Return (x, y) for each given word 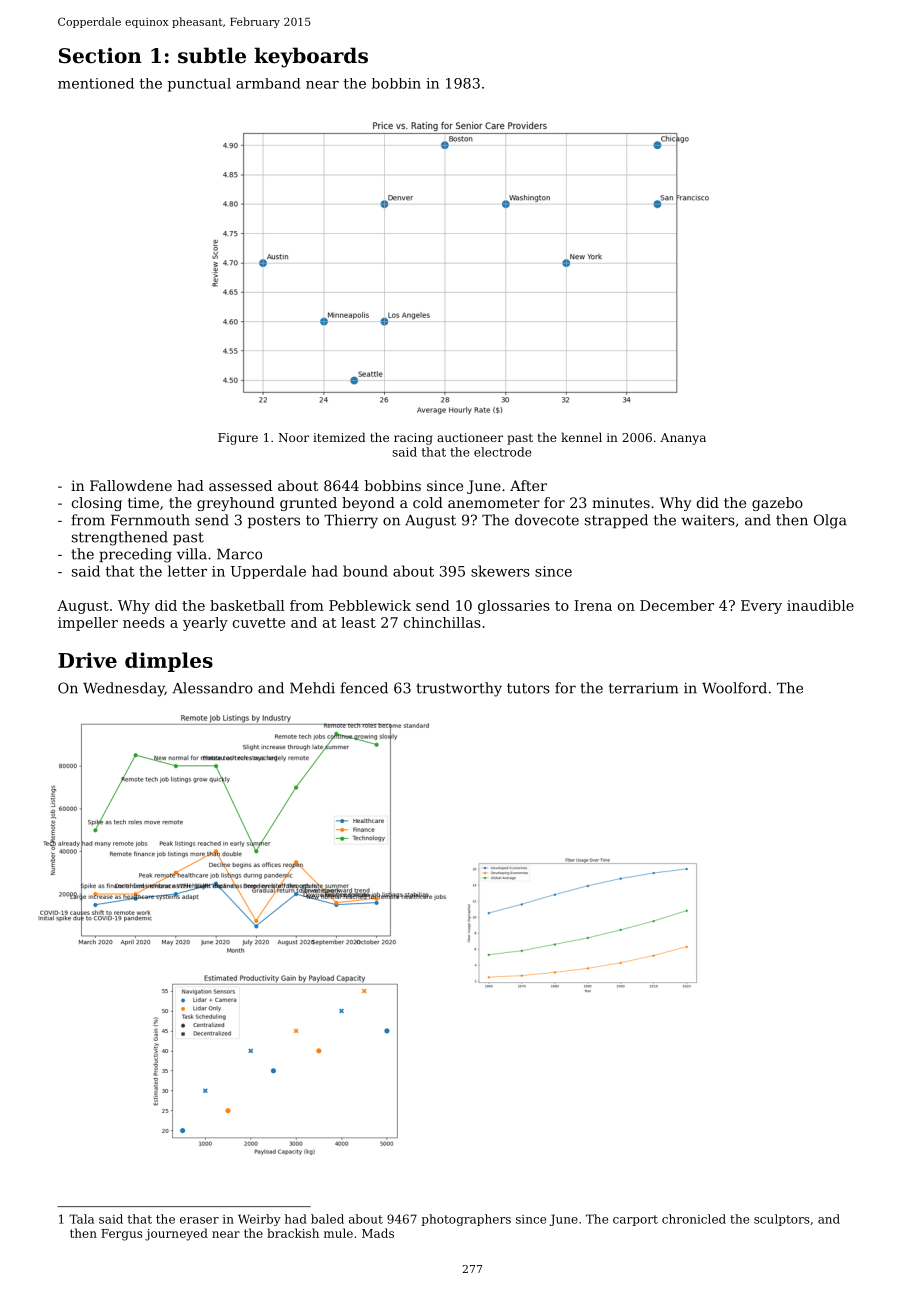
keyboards (311, 57)
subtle (212, 55)
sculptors (782, 1220)
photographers (466, 1220)
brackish (293, 1233)
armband (268, 83)
